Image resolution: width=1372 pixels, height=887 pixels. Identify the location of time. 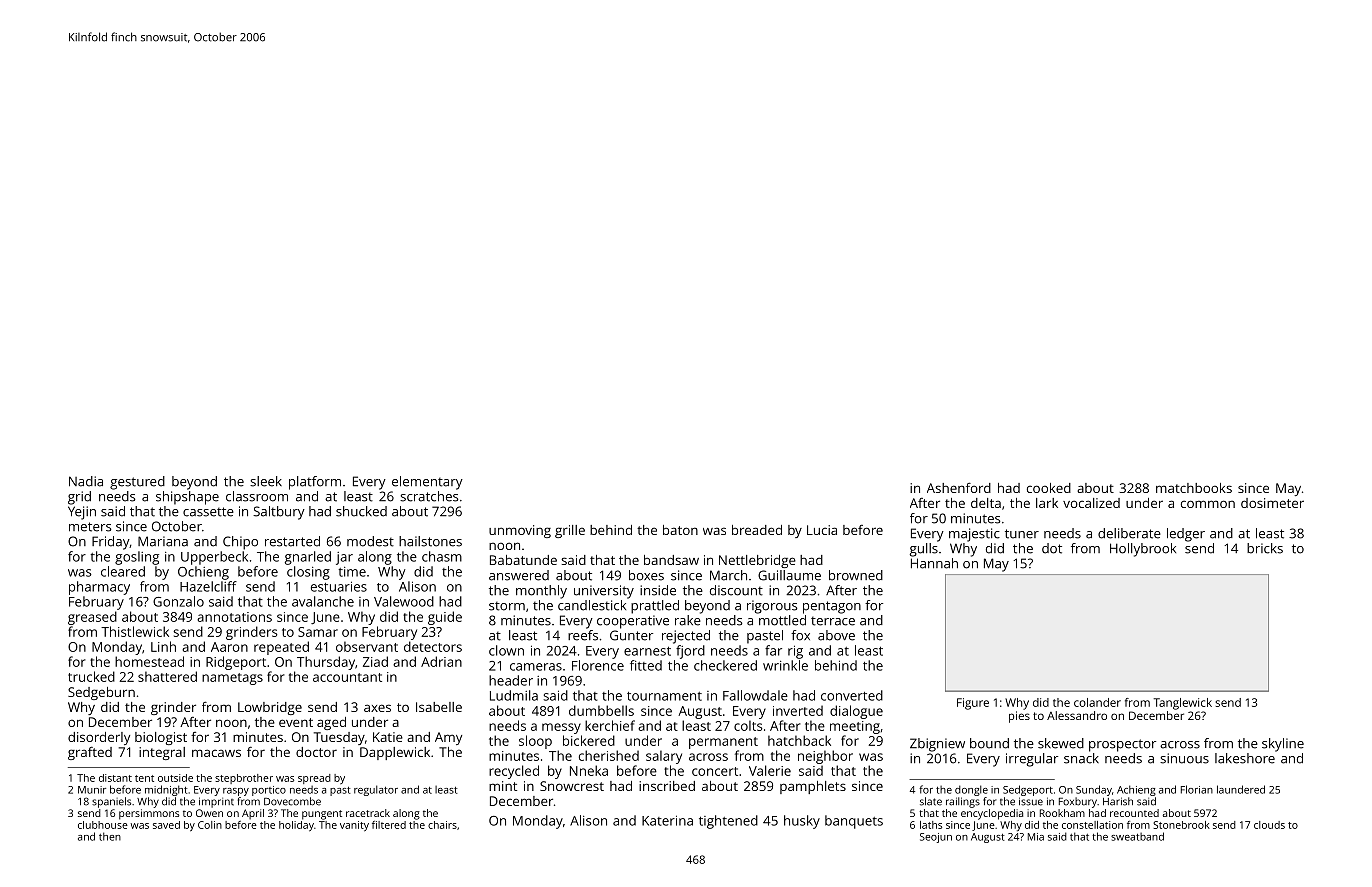
(352, 572).
